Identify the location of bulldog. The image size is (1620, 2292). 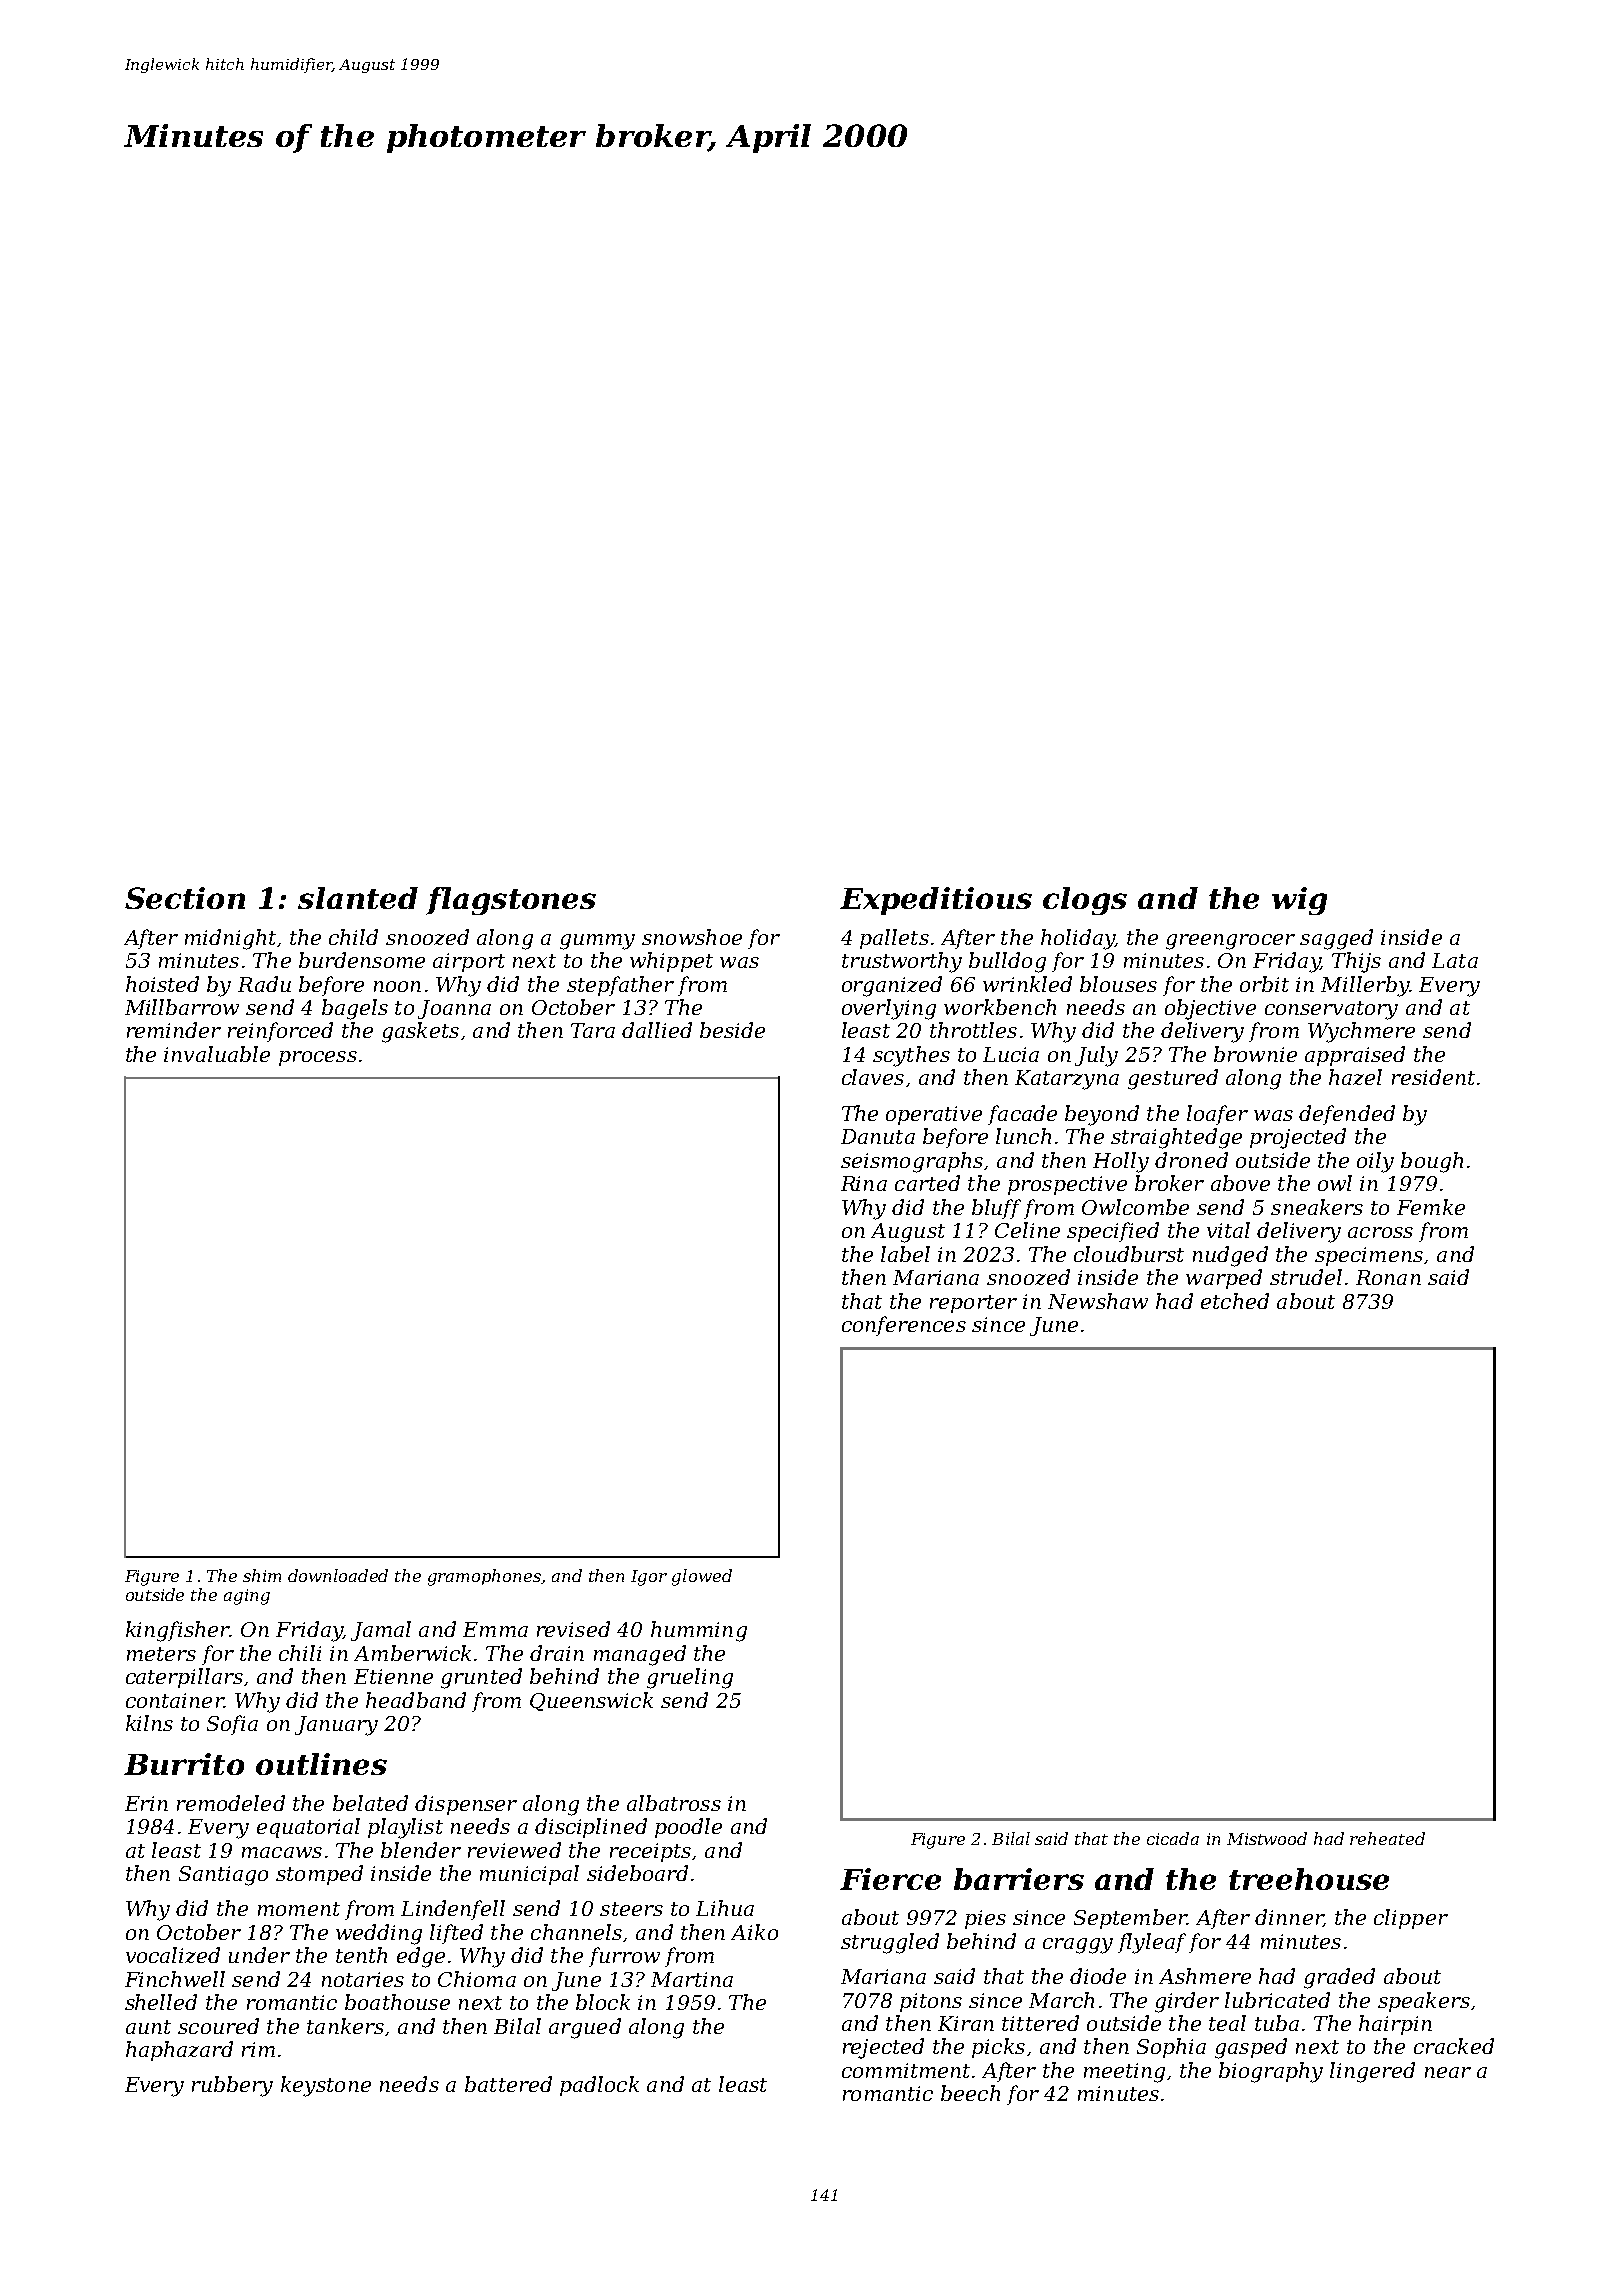
(1007, 962).
